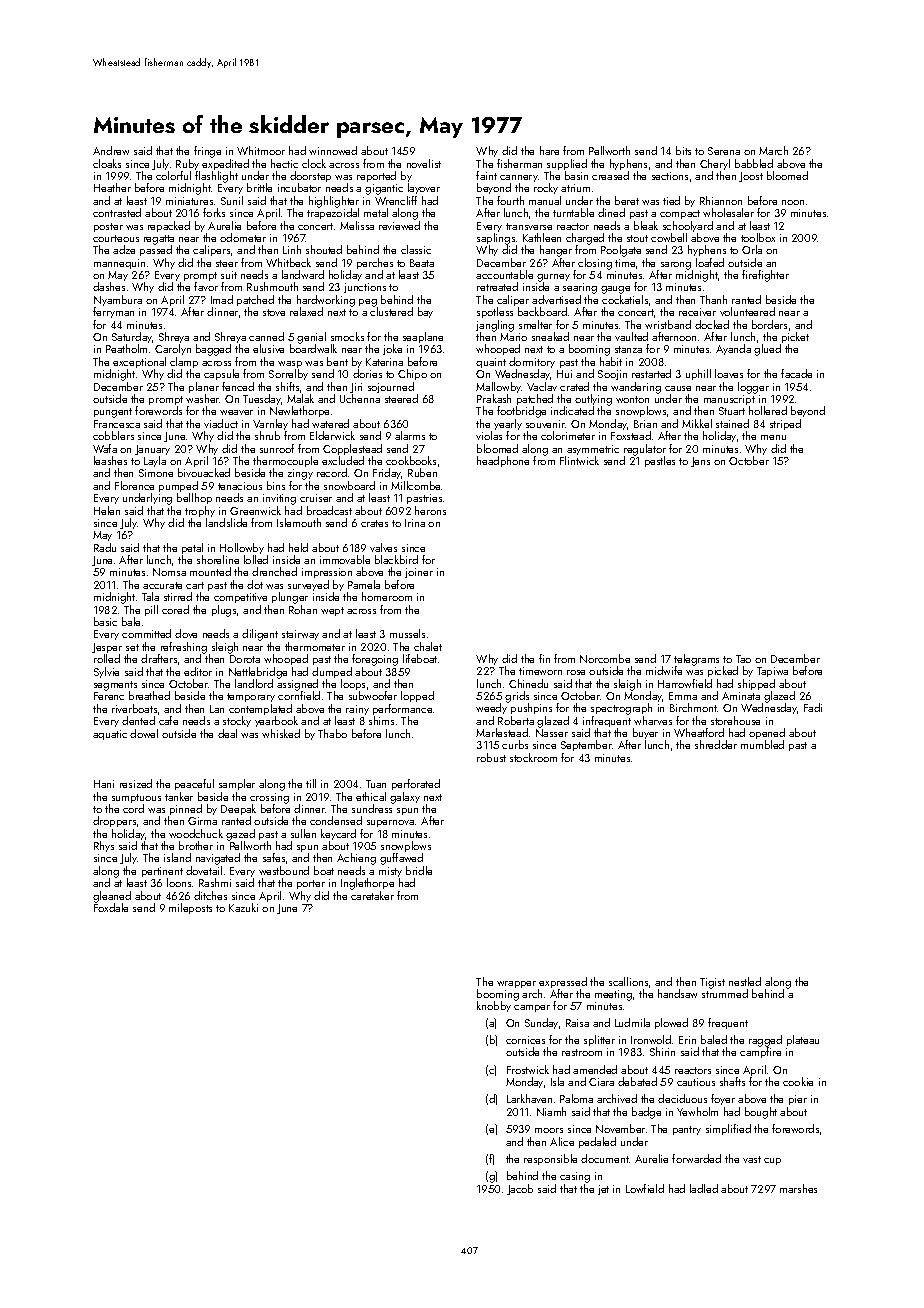  Describe the element at coordinates (798, 1188) in the screenshot. I see `marshes` at that location.
